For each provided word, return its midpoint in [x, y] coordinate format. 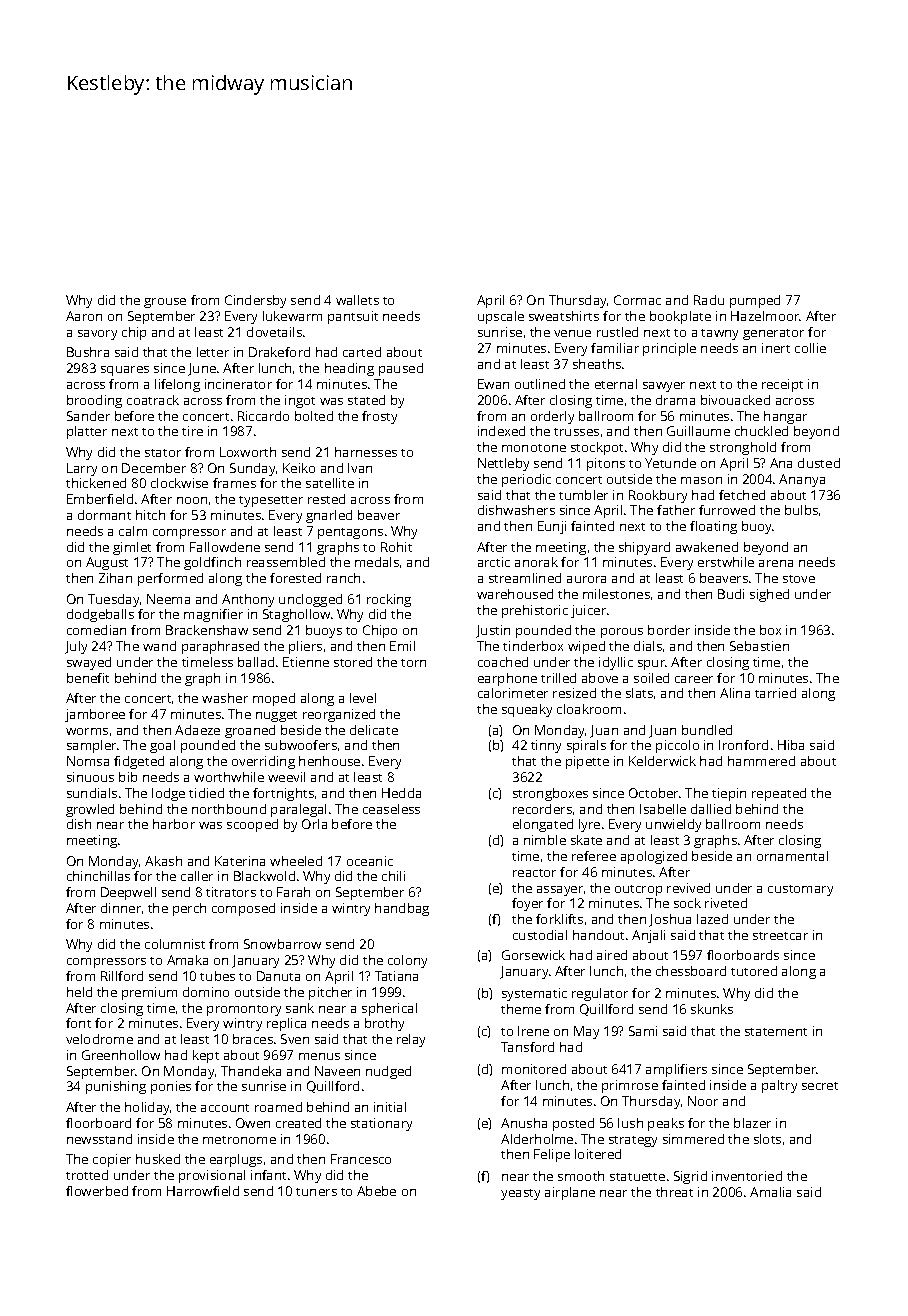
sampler [91, 746]
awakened [707, 547]
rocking [389, 600]
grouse [165, 303]
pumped [755, 301]
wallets [357, 300]
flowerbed [97, 1191]
